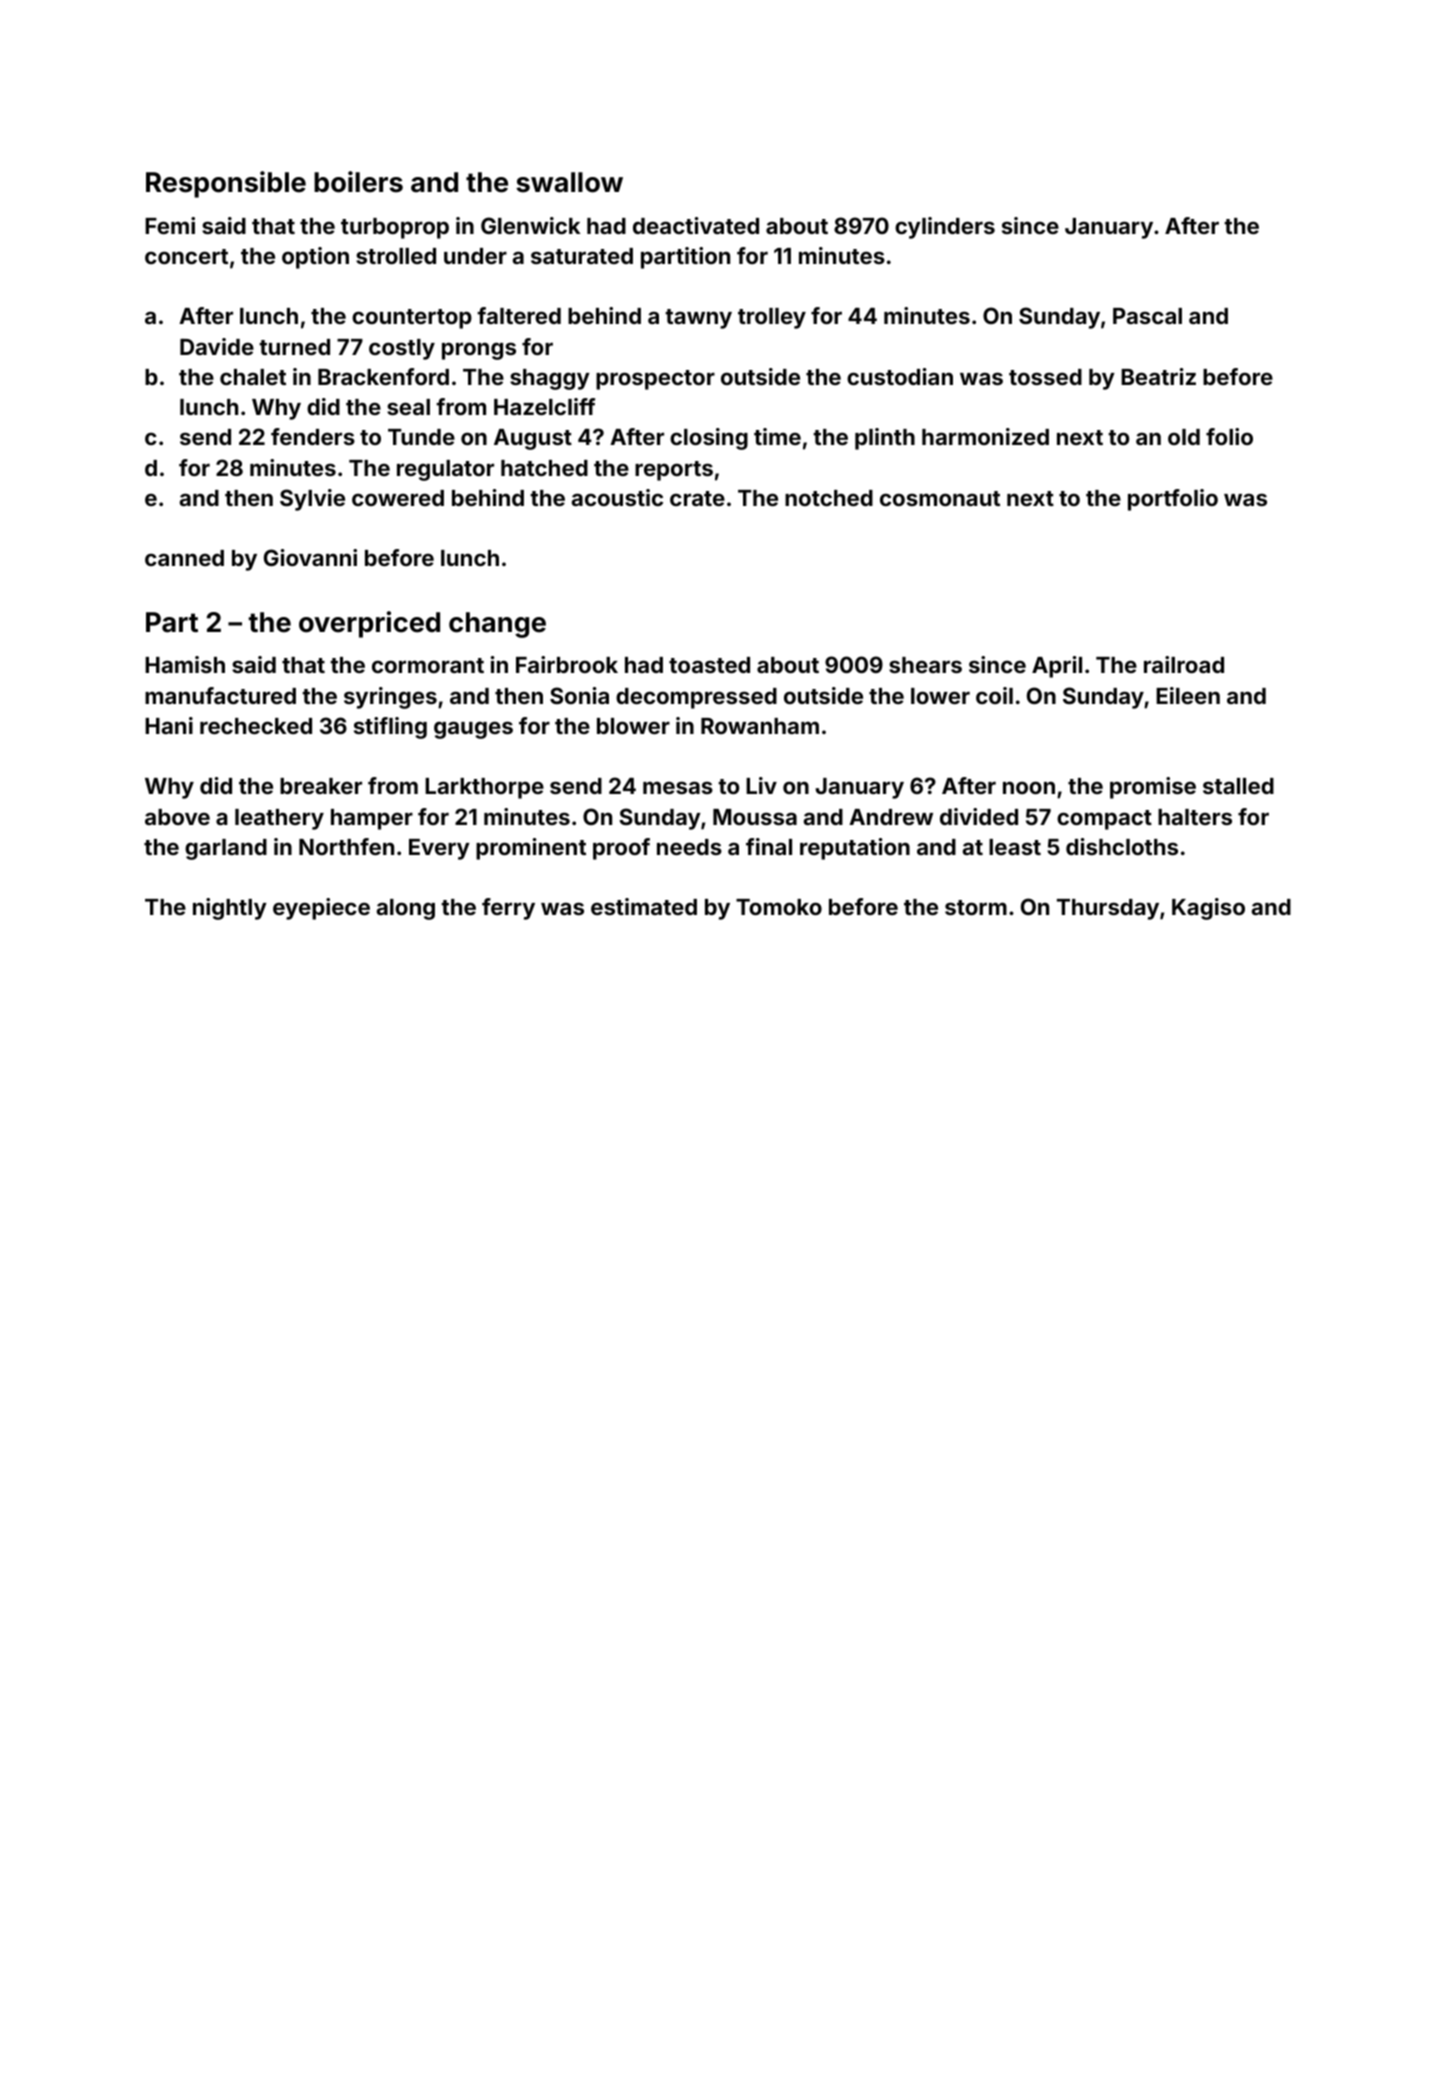  Describe the element at coordinates (358, 182) in the document. I see `boilers` at that location.
